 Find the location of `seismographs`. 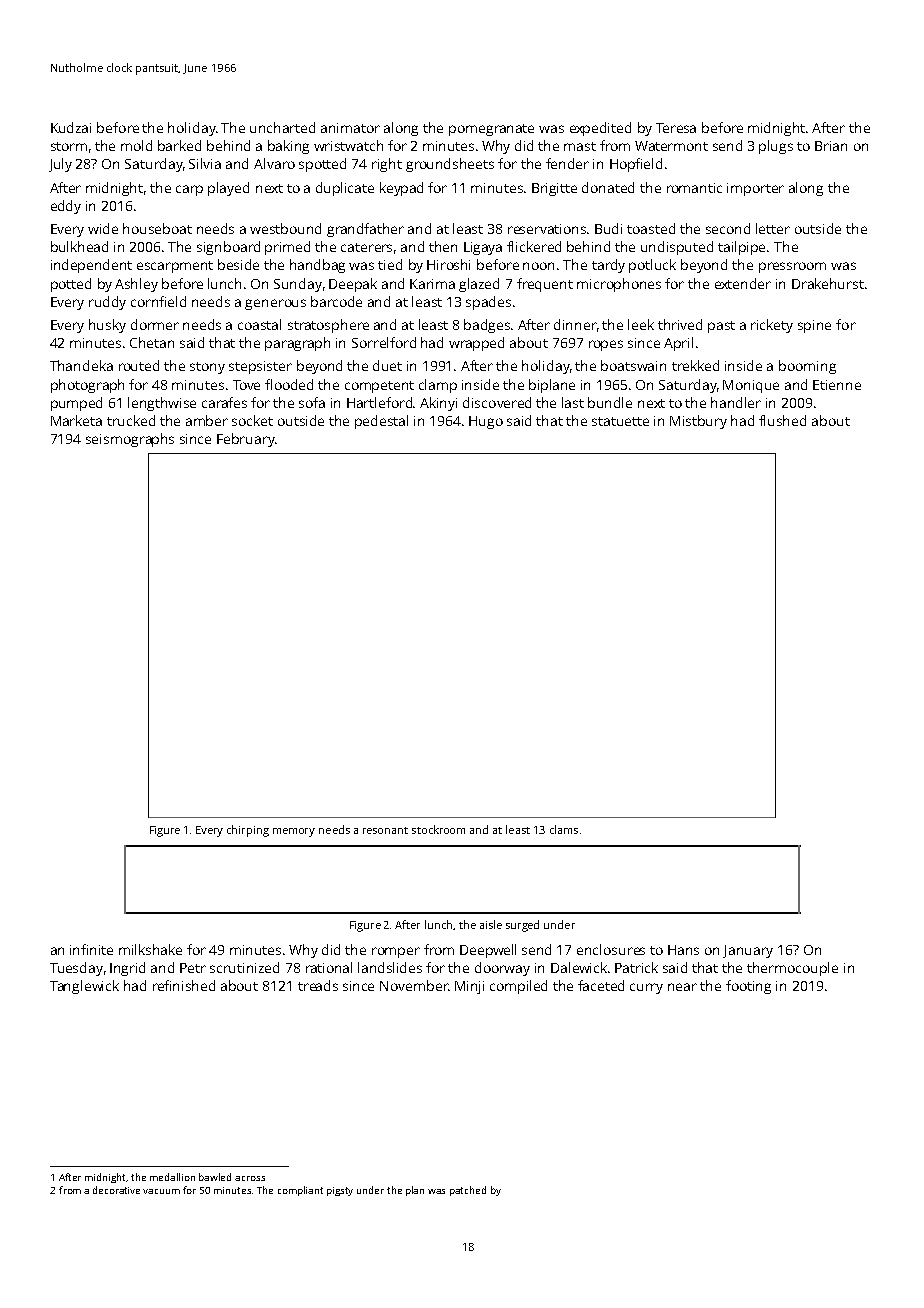

seismographs is located at coordinates (130, 440).
